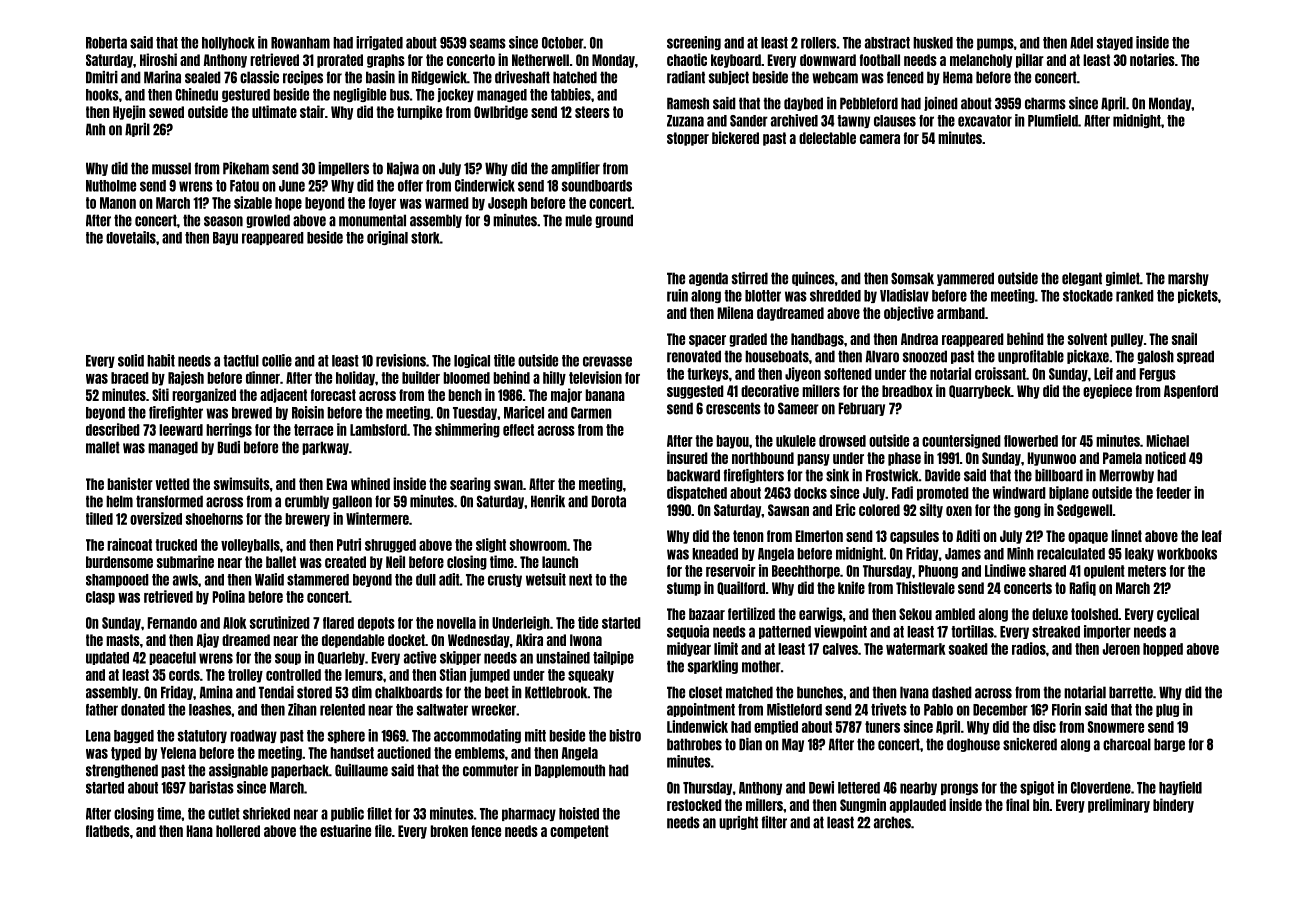  Describe the element at coordinates (113, 429) in the screenshot. I see `described` at that location.
